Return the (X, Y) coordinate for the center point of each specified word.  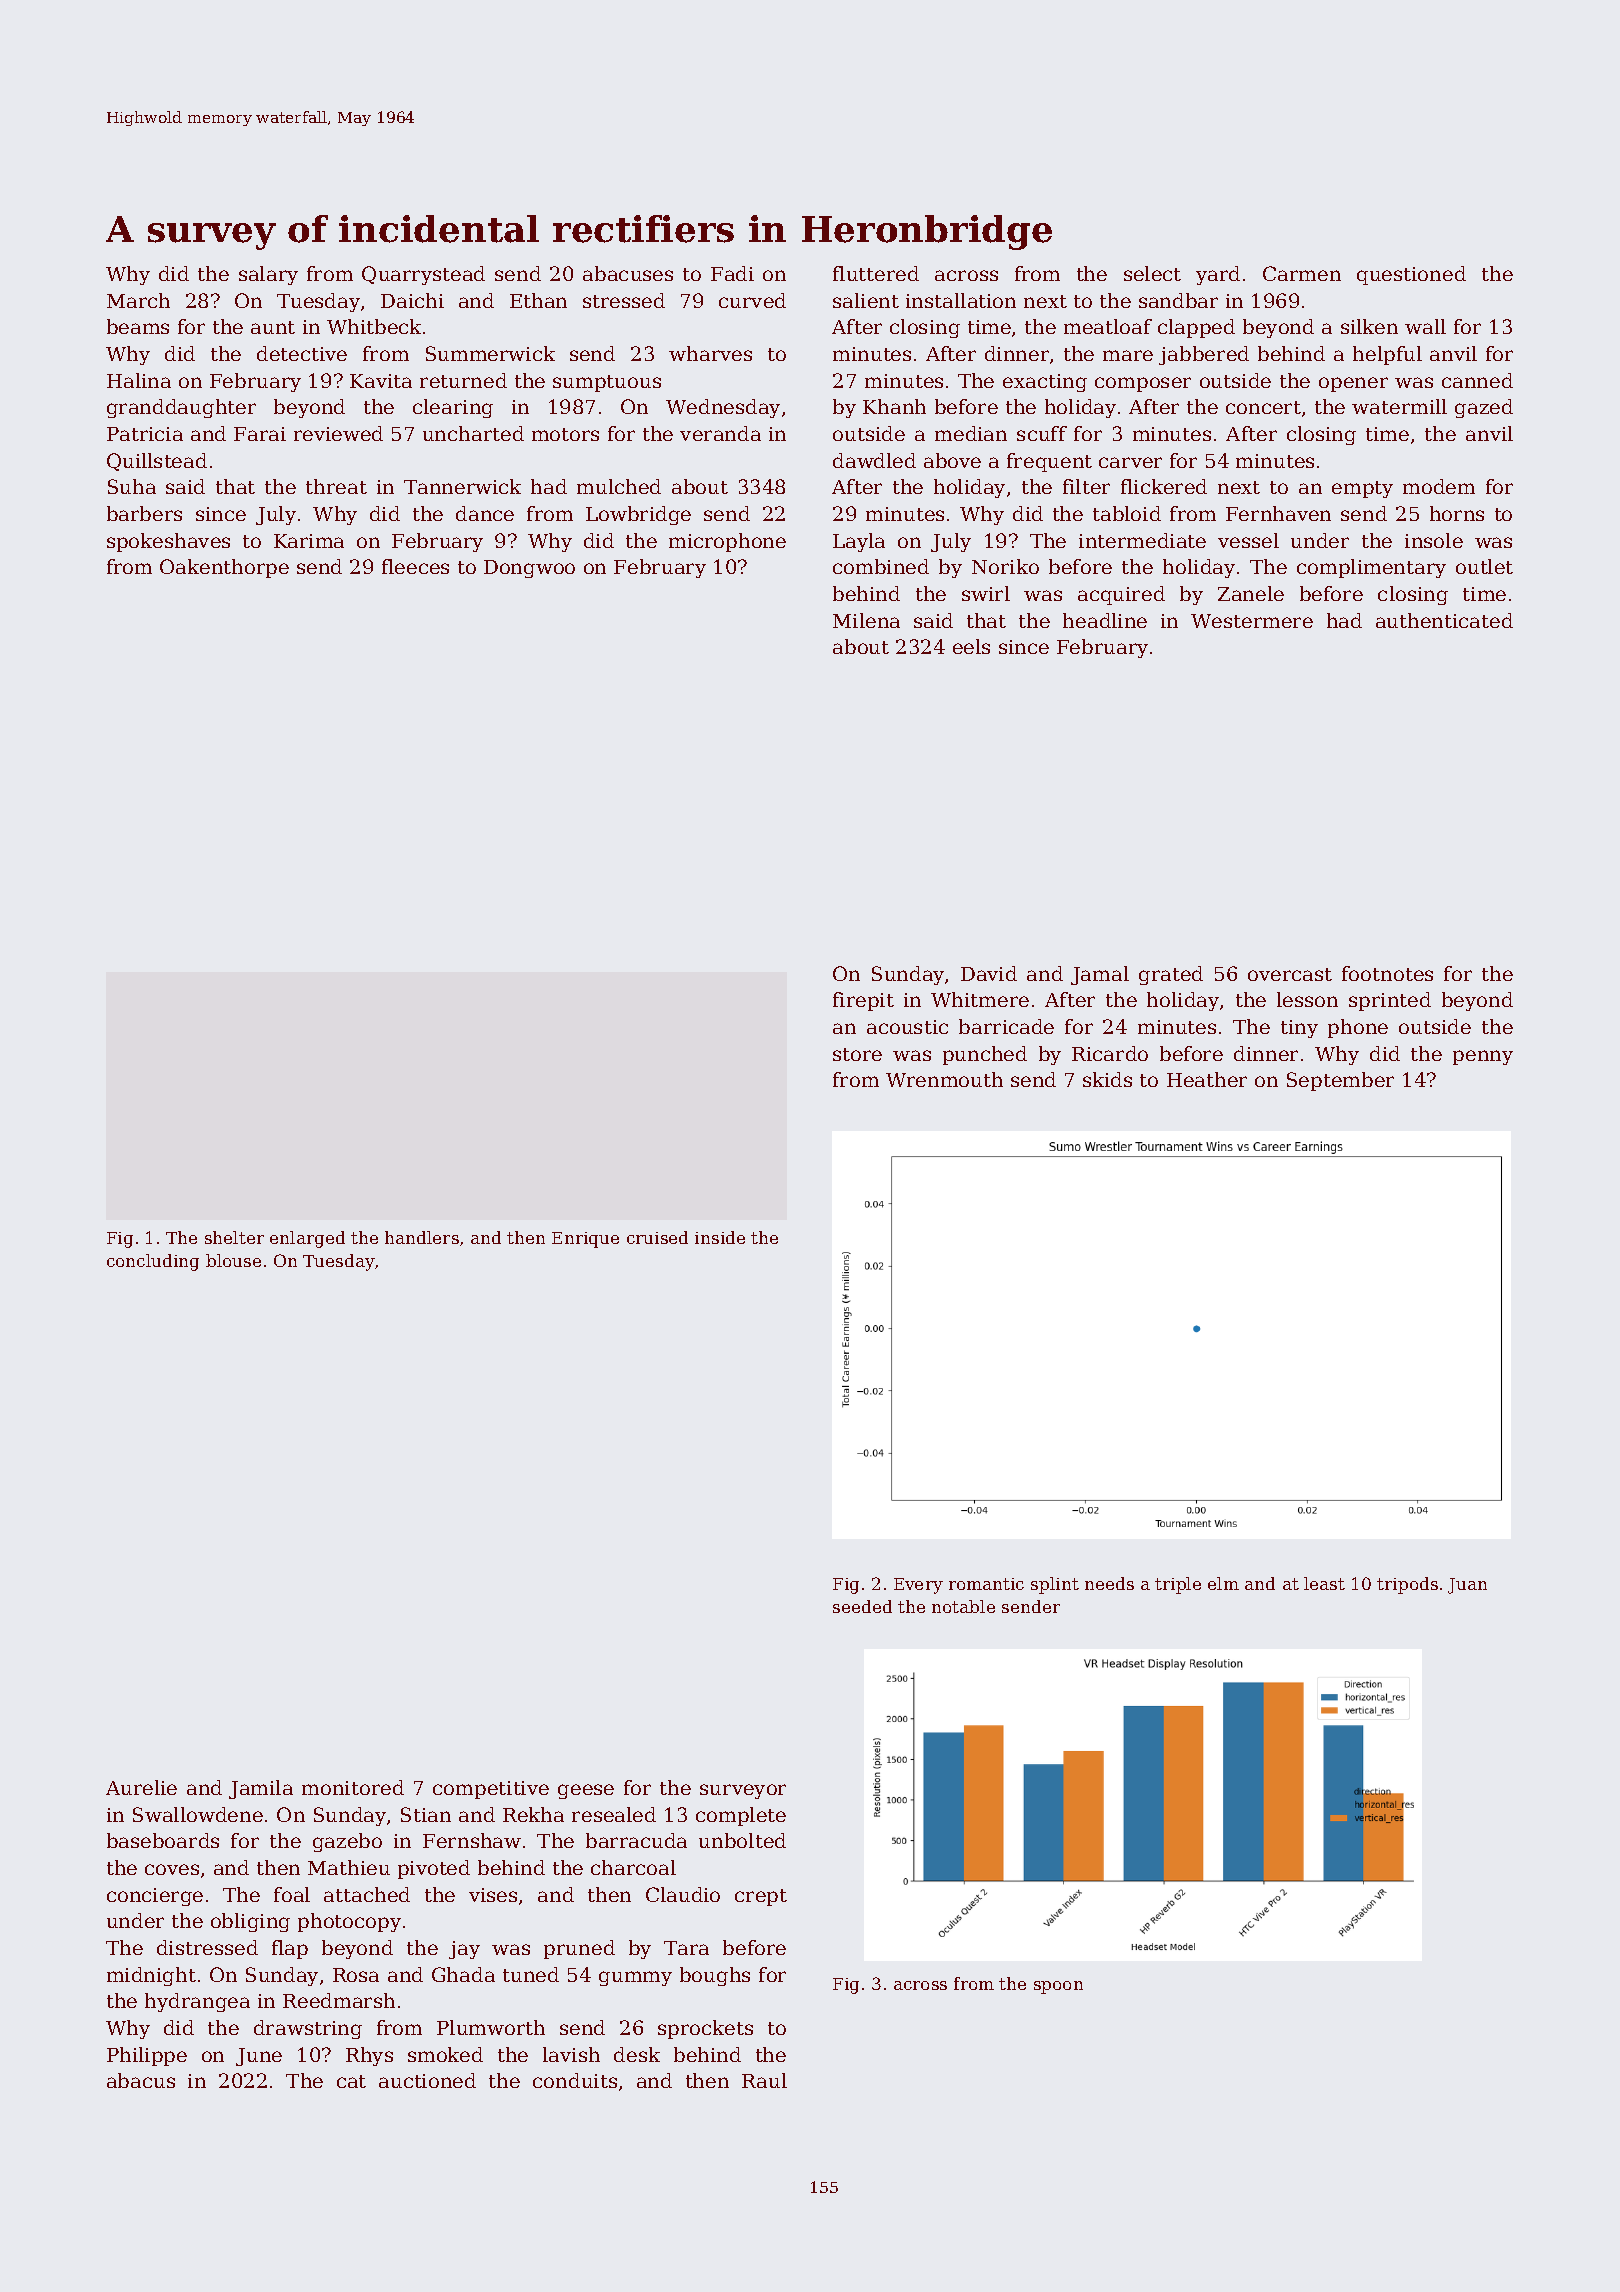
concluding (153, 1262)
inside (720, 1237)
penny (1483, 1057)
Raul (764, 2080)
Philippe (147, 2056)
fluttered (876, 273)
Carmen (1302, 273)
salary (268, 275)
